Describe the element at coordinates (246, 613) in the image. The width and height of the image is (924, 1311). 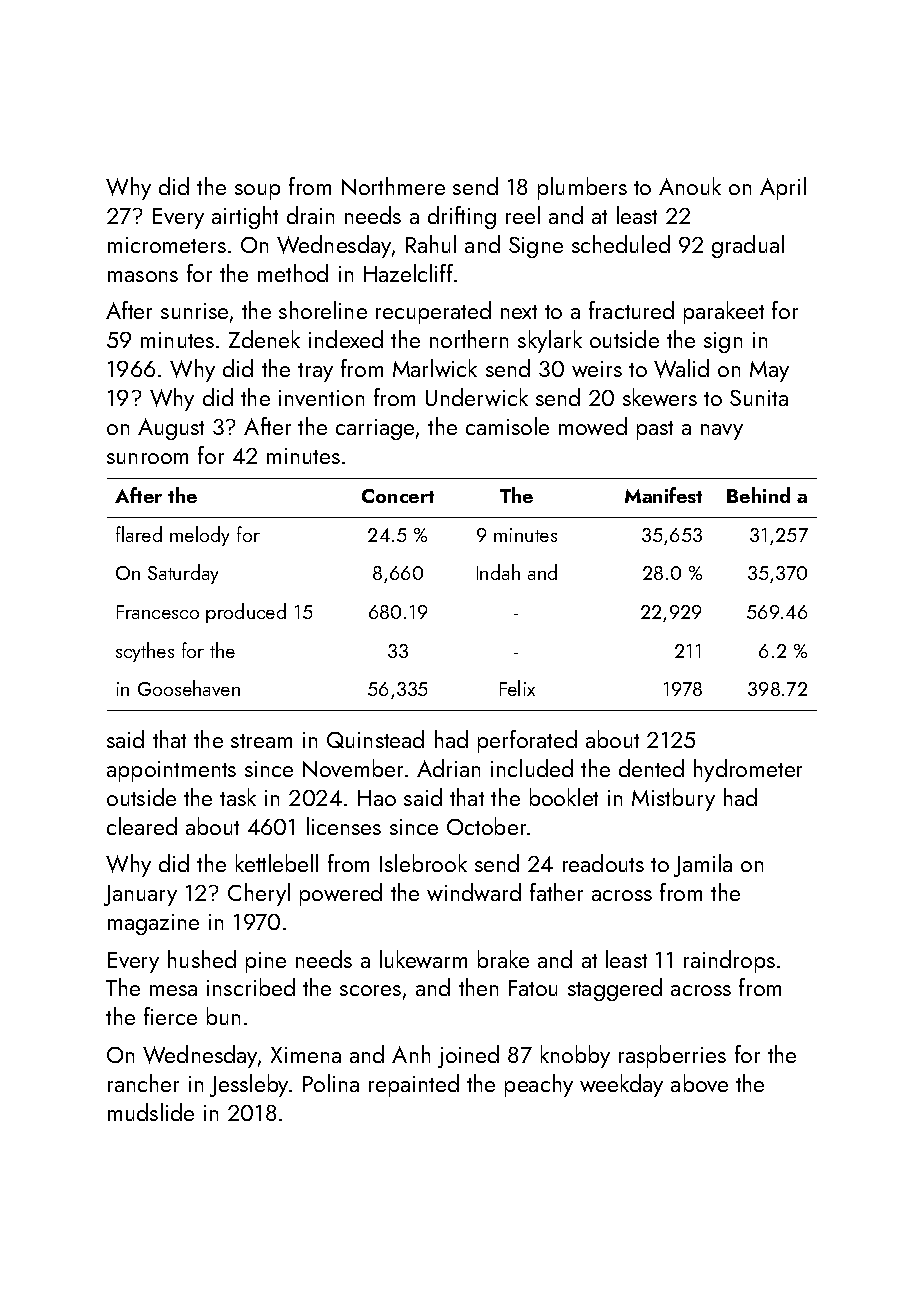
I see `produced` at that location.
